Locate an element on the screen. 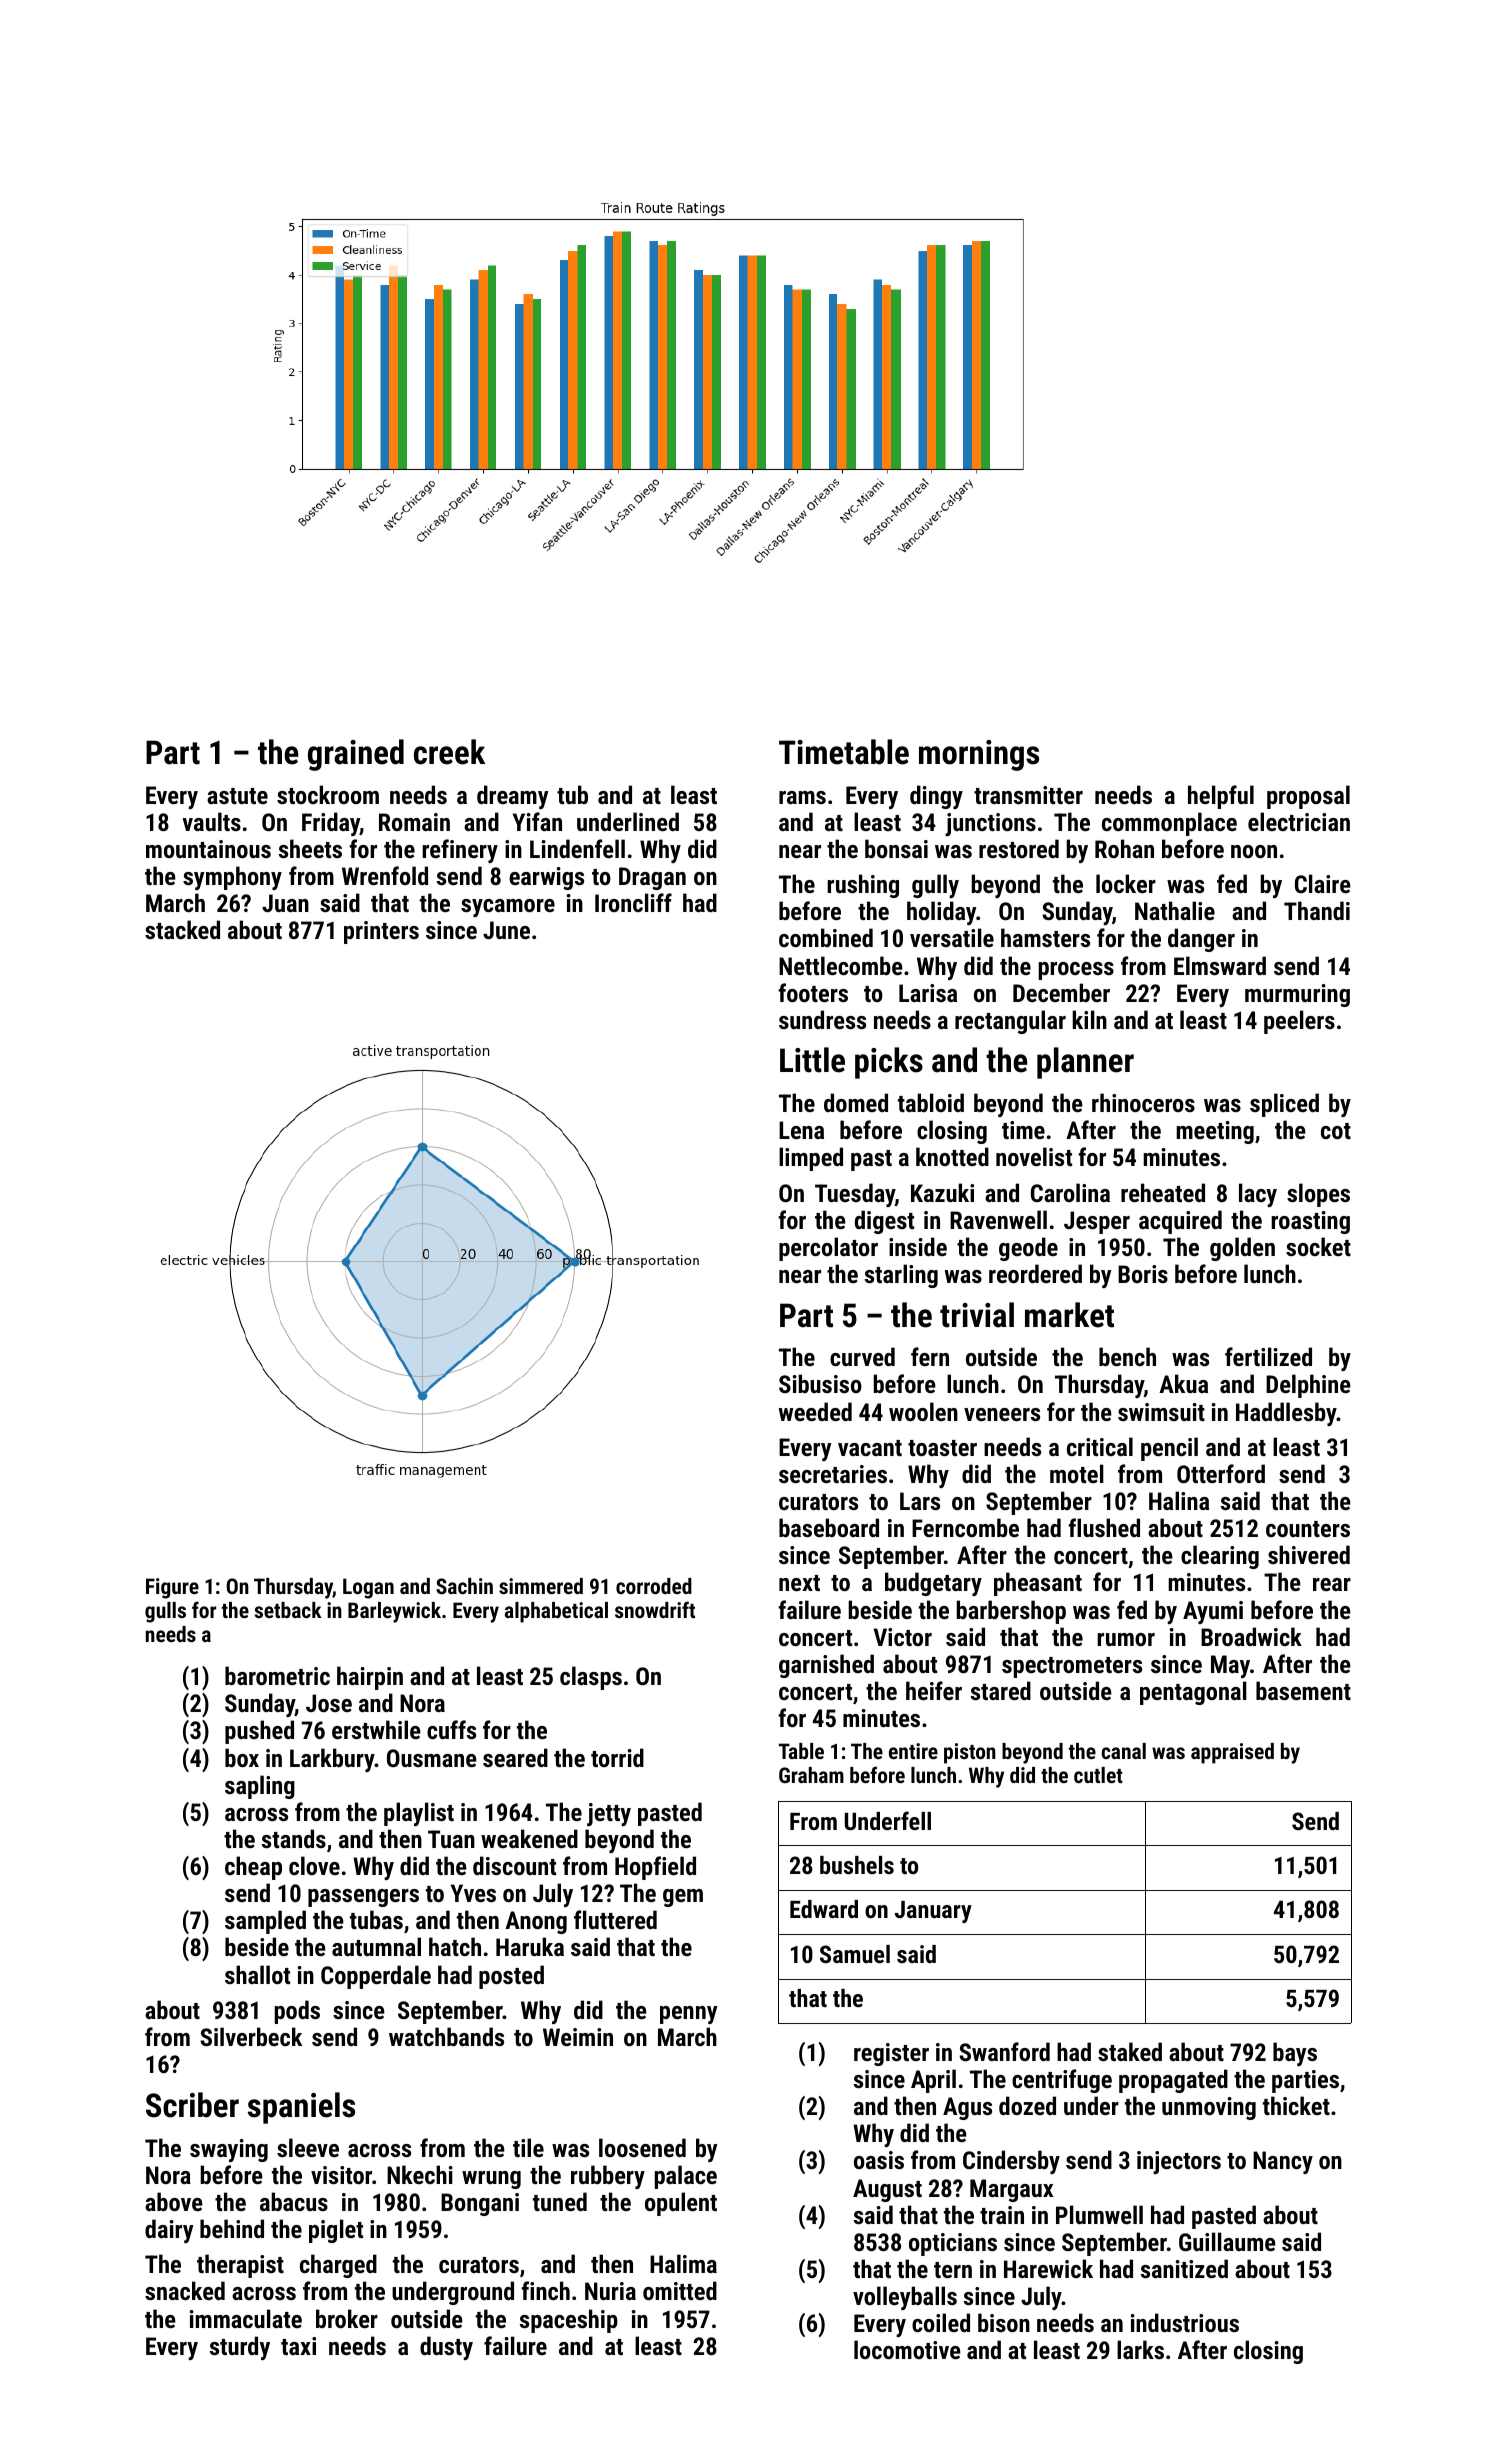 The height and width of the screenshot is (2464, 1496). volleyballs is located at coordinates (905, 2298).
